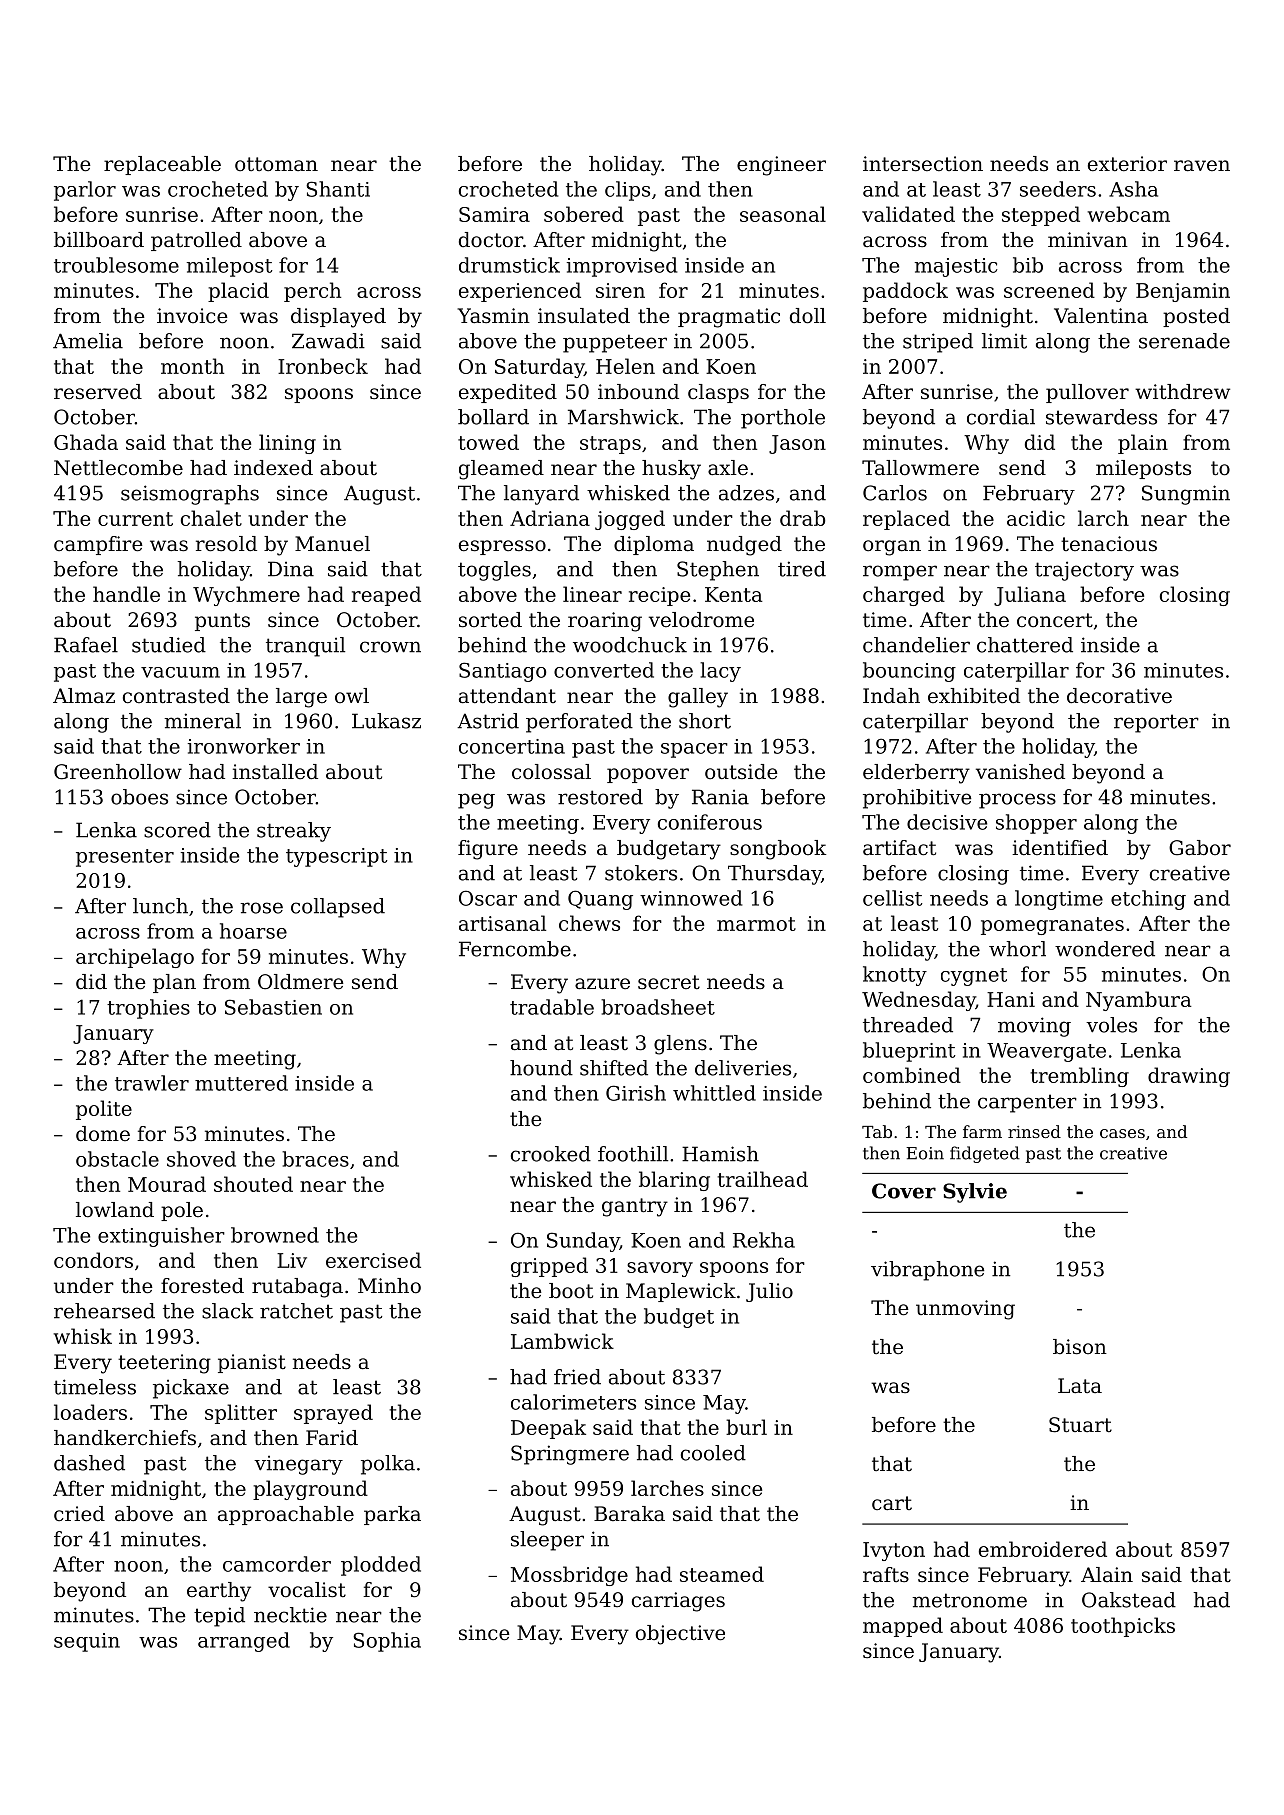 This document has width=1284, height=1815. Describe the element at coordinates (1189, 1077) in the document. I see `drawing` at that location.
